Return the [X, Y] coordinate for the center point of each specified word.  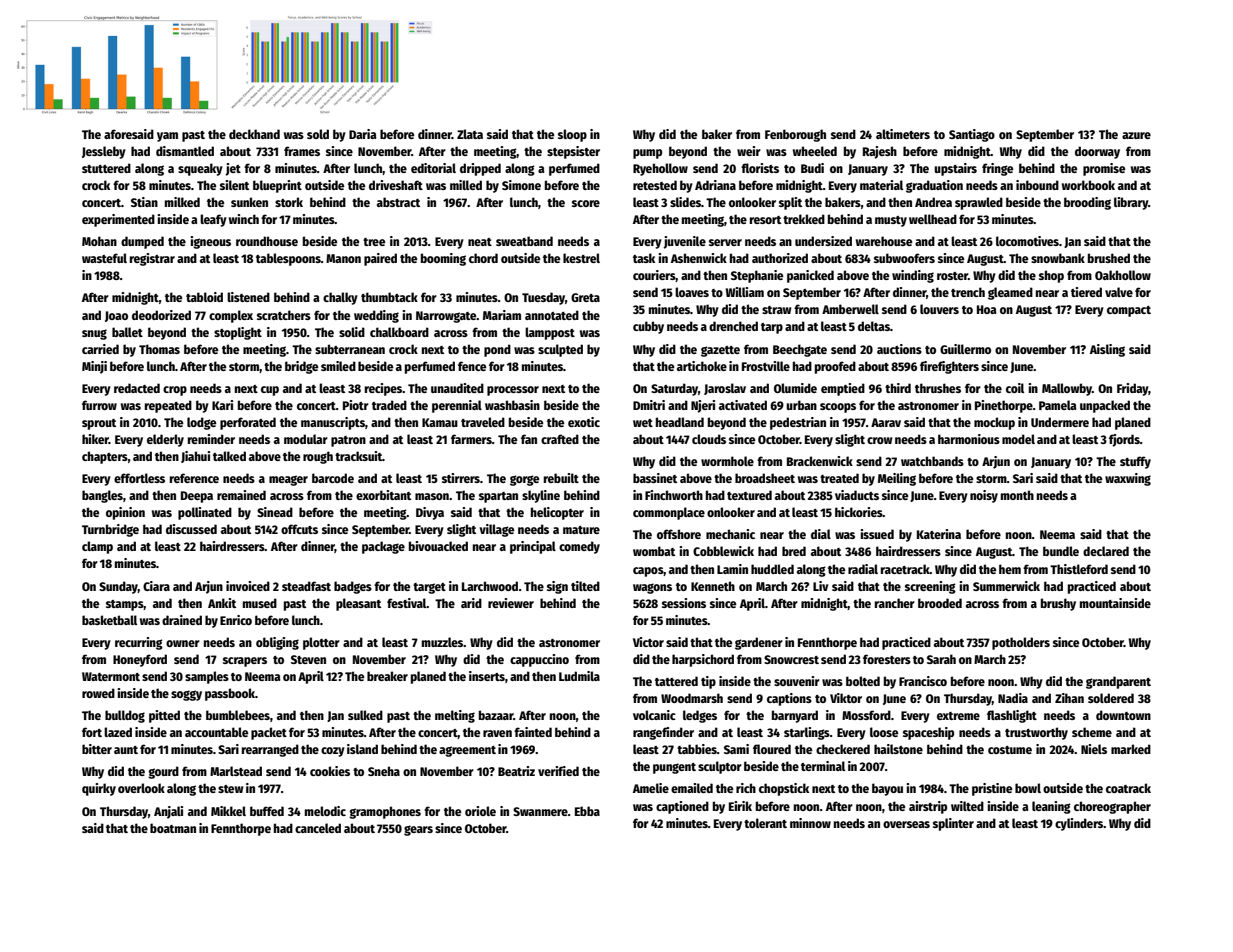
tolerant [765, 823]
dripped [480, 169]
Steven [308, 659]
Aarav [886, 422]
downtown [1123, 715]
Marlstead [236, 771]
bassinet [655, 478]
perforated [248, 423]
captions [789, 699]
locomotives [1027, 241]
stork [289, 202]
